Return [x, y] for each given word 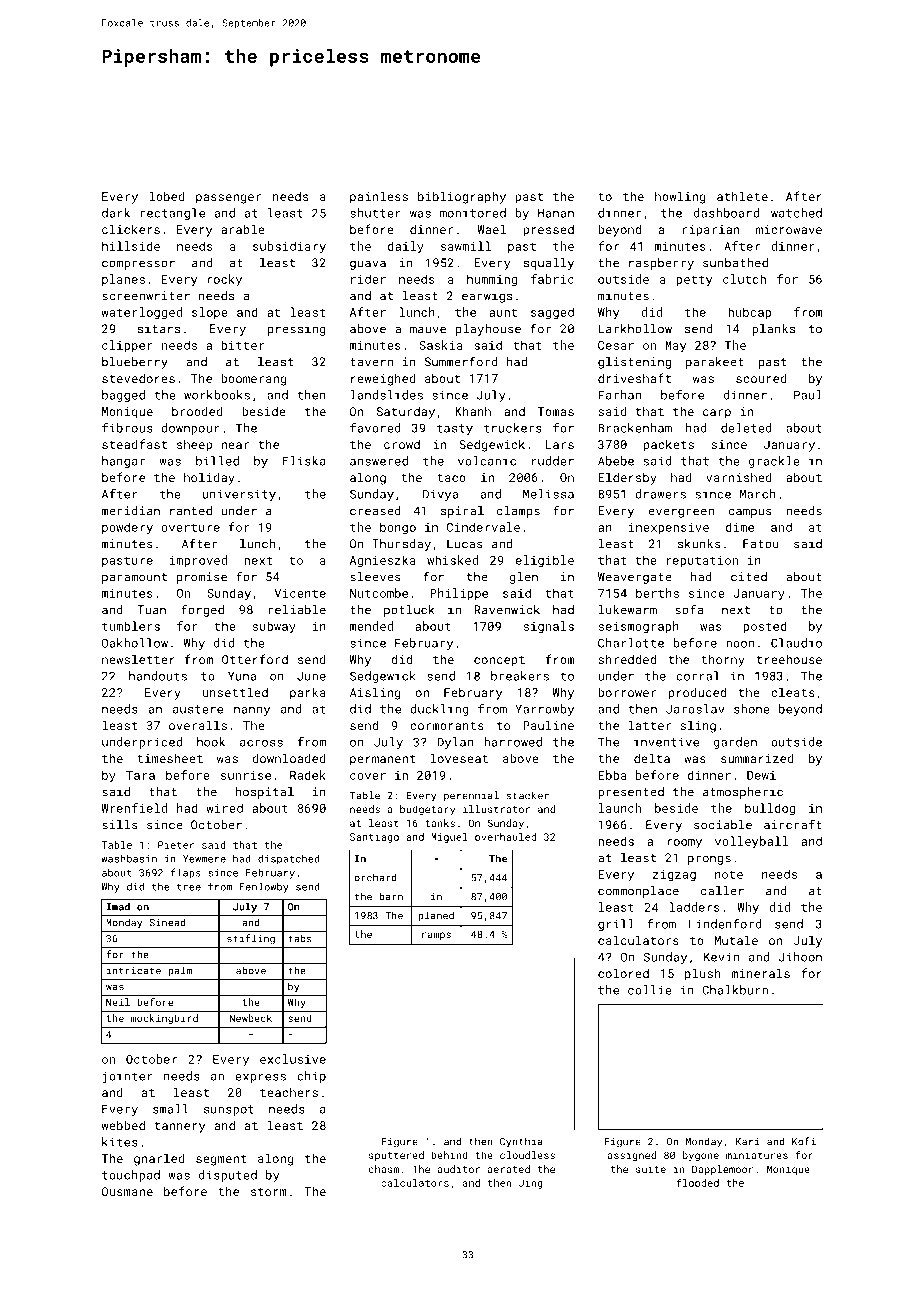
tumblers [131, 626]
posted [765, 627]
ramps [436, 936]
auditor [459, 1169]
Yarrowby [545, 710]
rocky [224, 280]
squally [548, 264]
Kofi [804, 1141]
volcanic [487, 461]
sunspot [229, 1110]
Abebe [616, 461]
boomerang [254, 380]
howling [680, 197]
